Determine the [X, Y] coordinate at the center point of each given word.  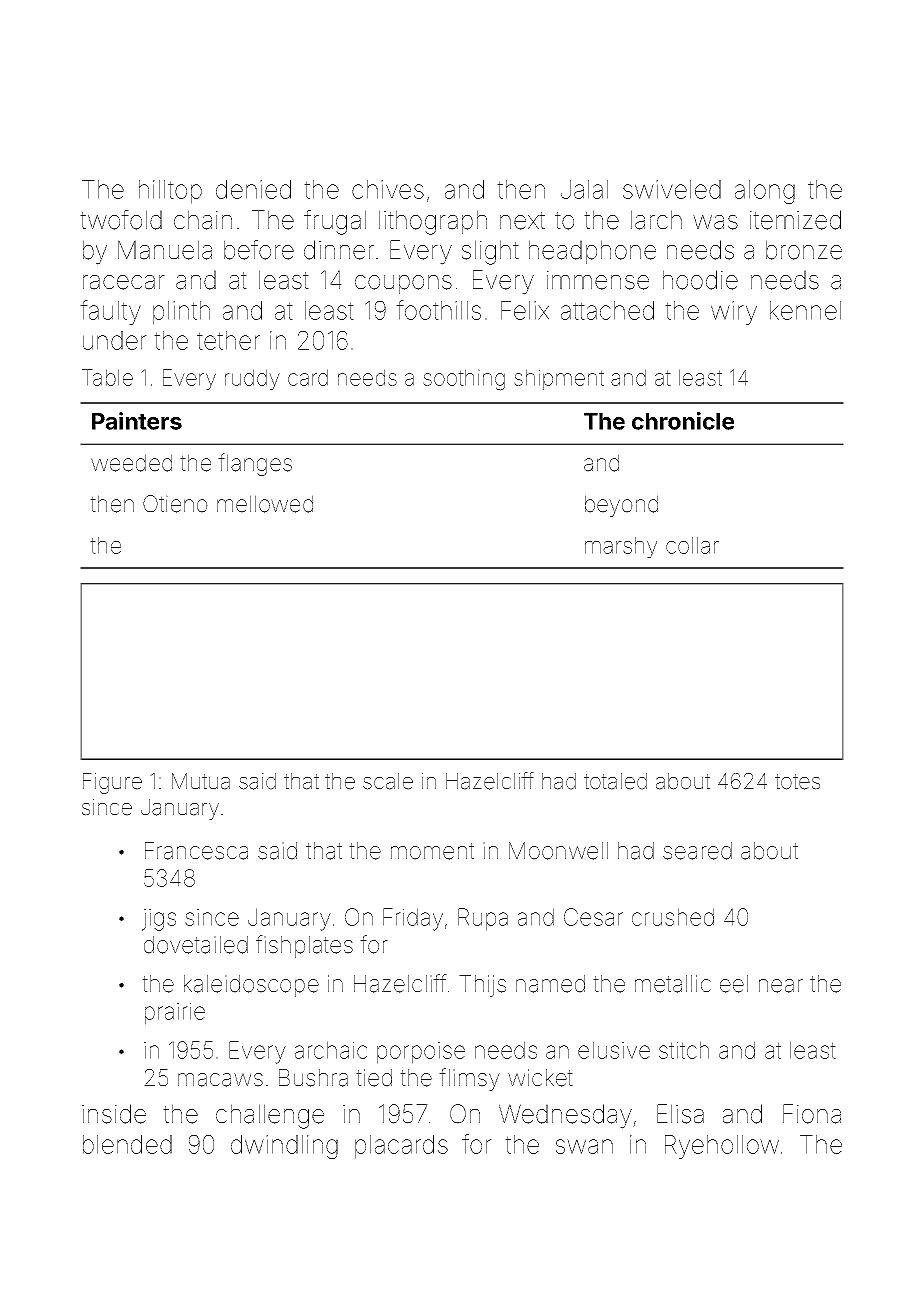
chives [388, 189]
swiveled [672, 189]
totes [797, 782]
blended [127, 1144]
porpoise [421, 1053]
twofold [121, 220]
